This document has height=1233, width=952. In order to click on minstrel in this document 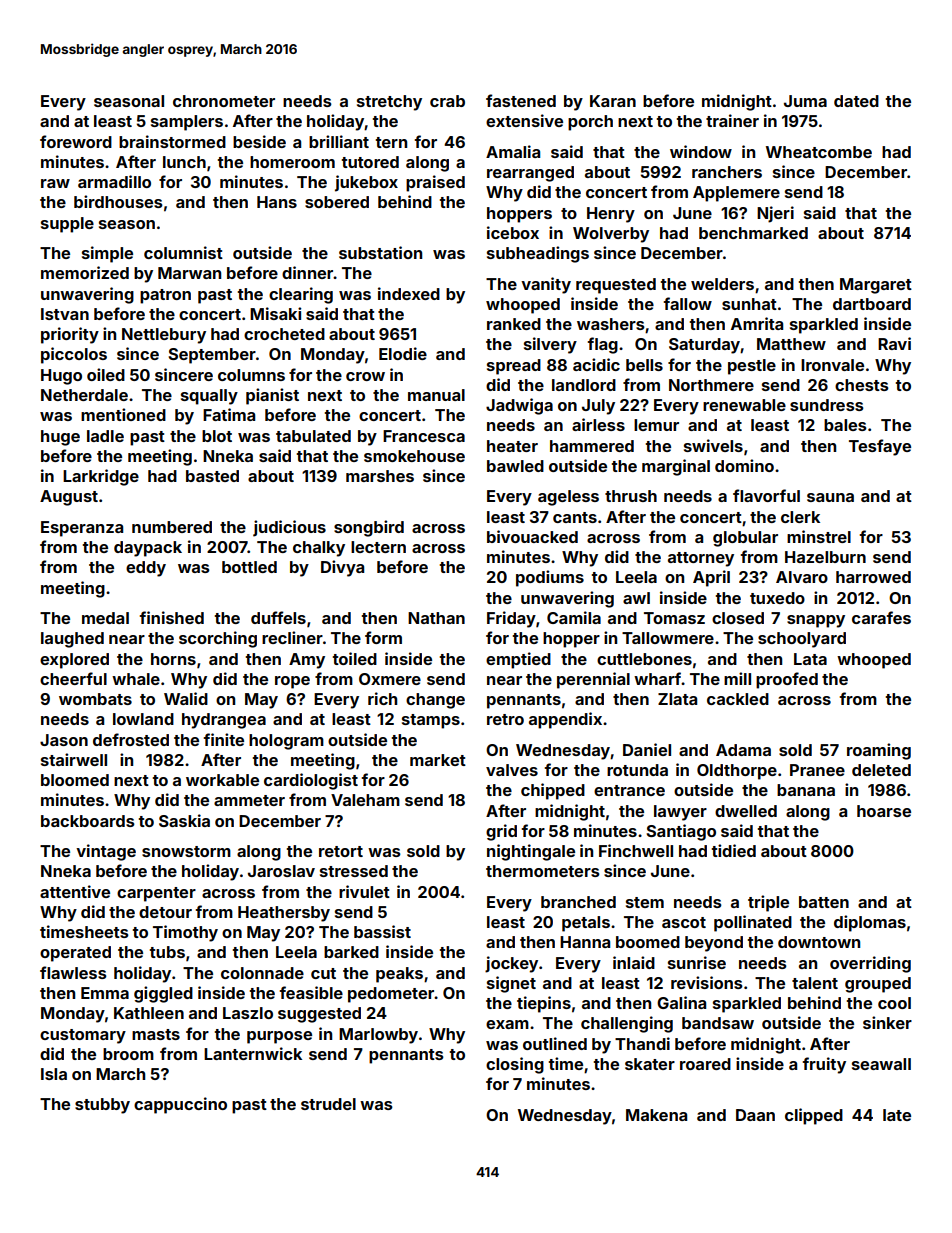, I will do `click(819, 536)`.
